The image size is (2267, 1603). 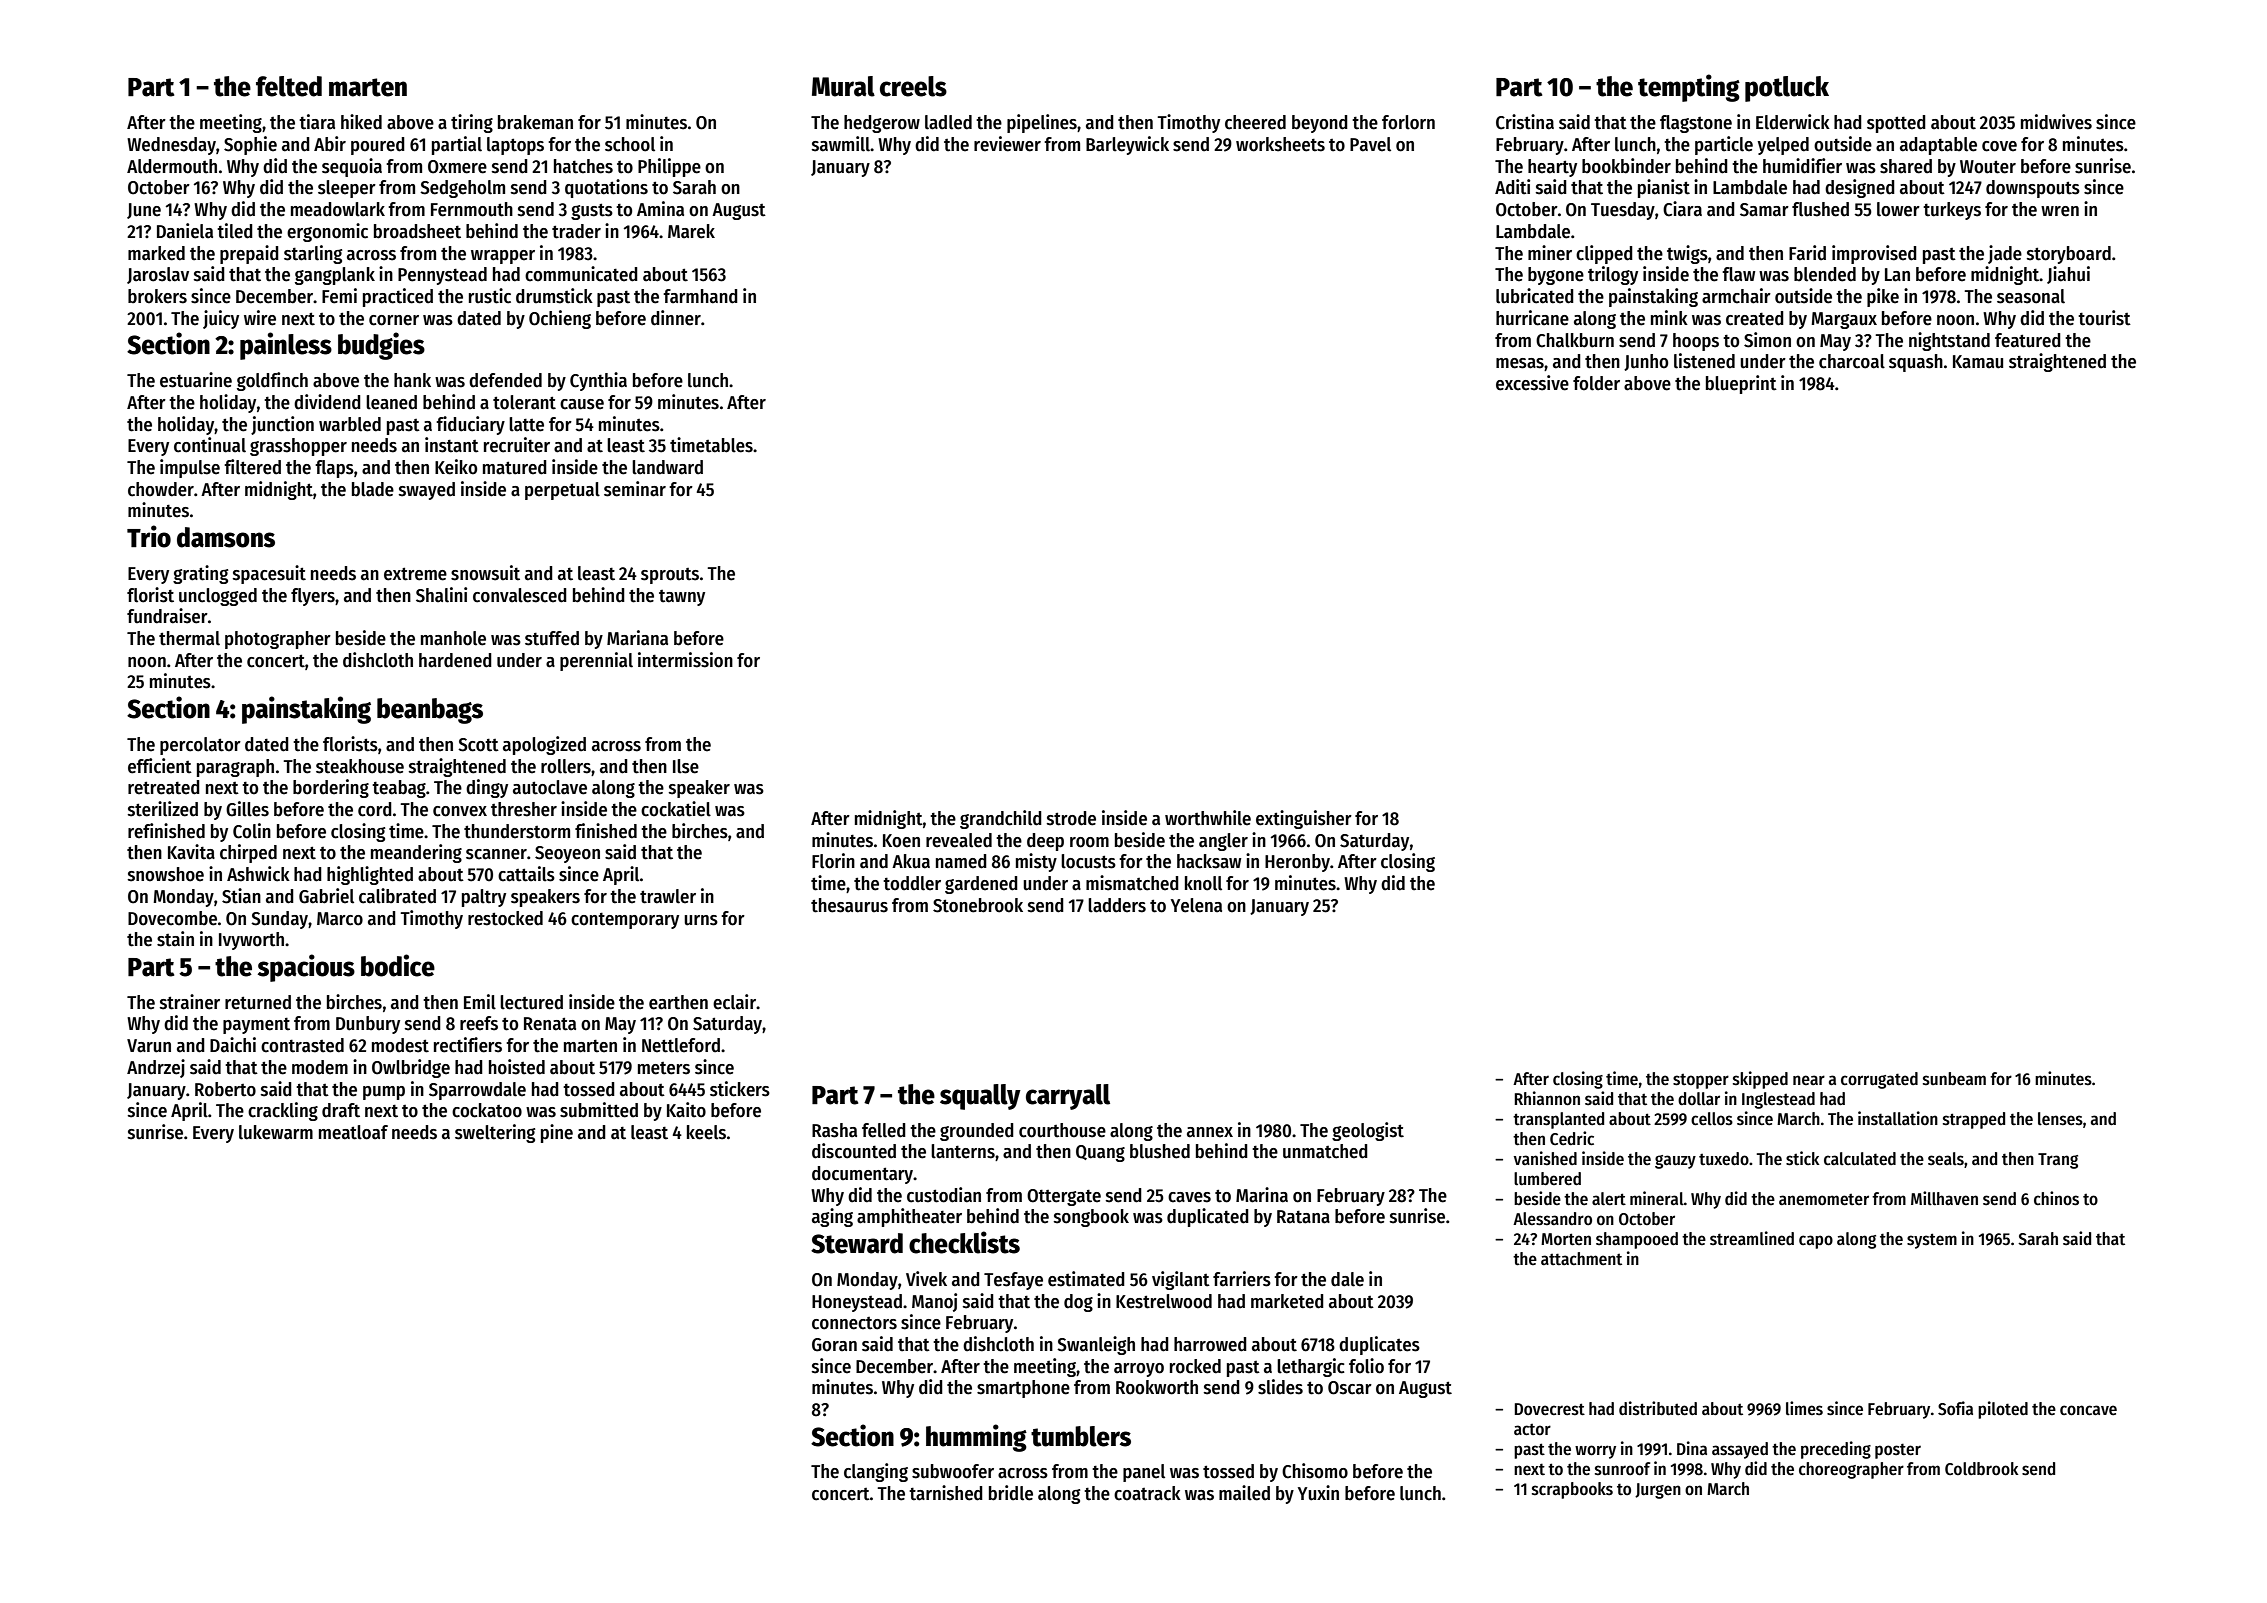 What do you see at coordinates (1068, 1097) in the document?
I see `carryall` at bounding box center [1068, 1097].
